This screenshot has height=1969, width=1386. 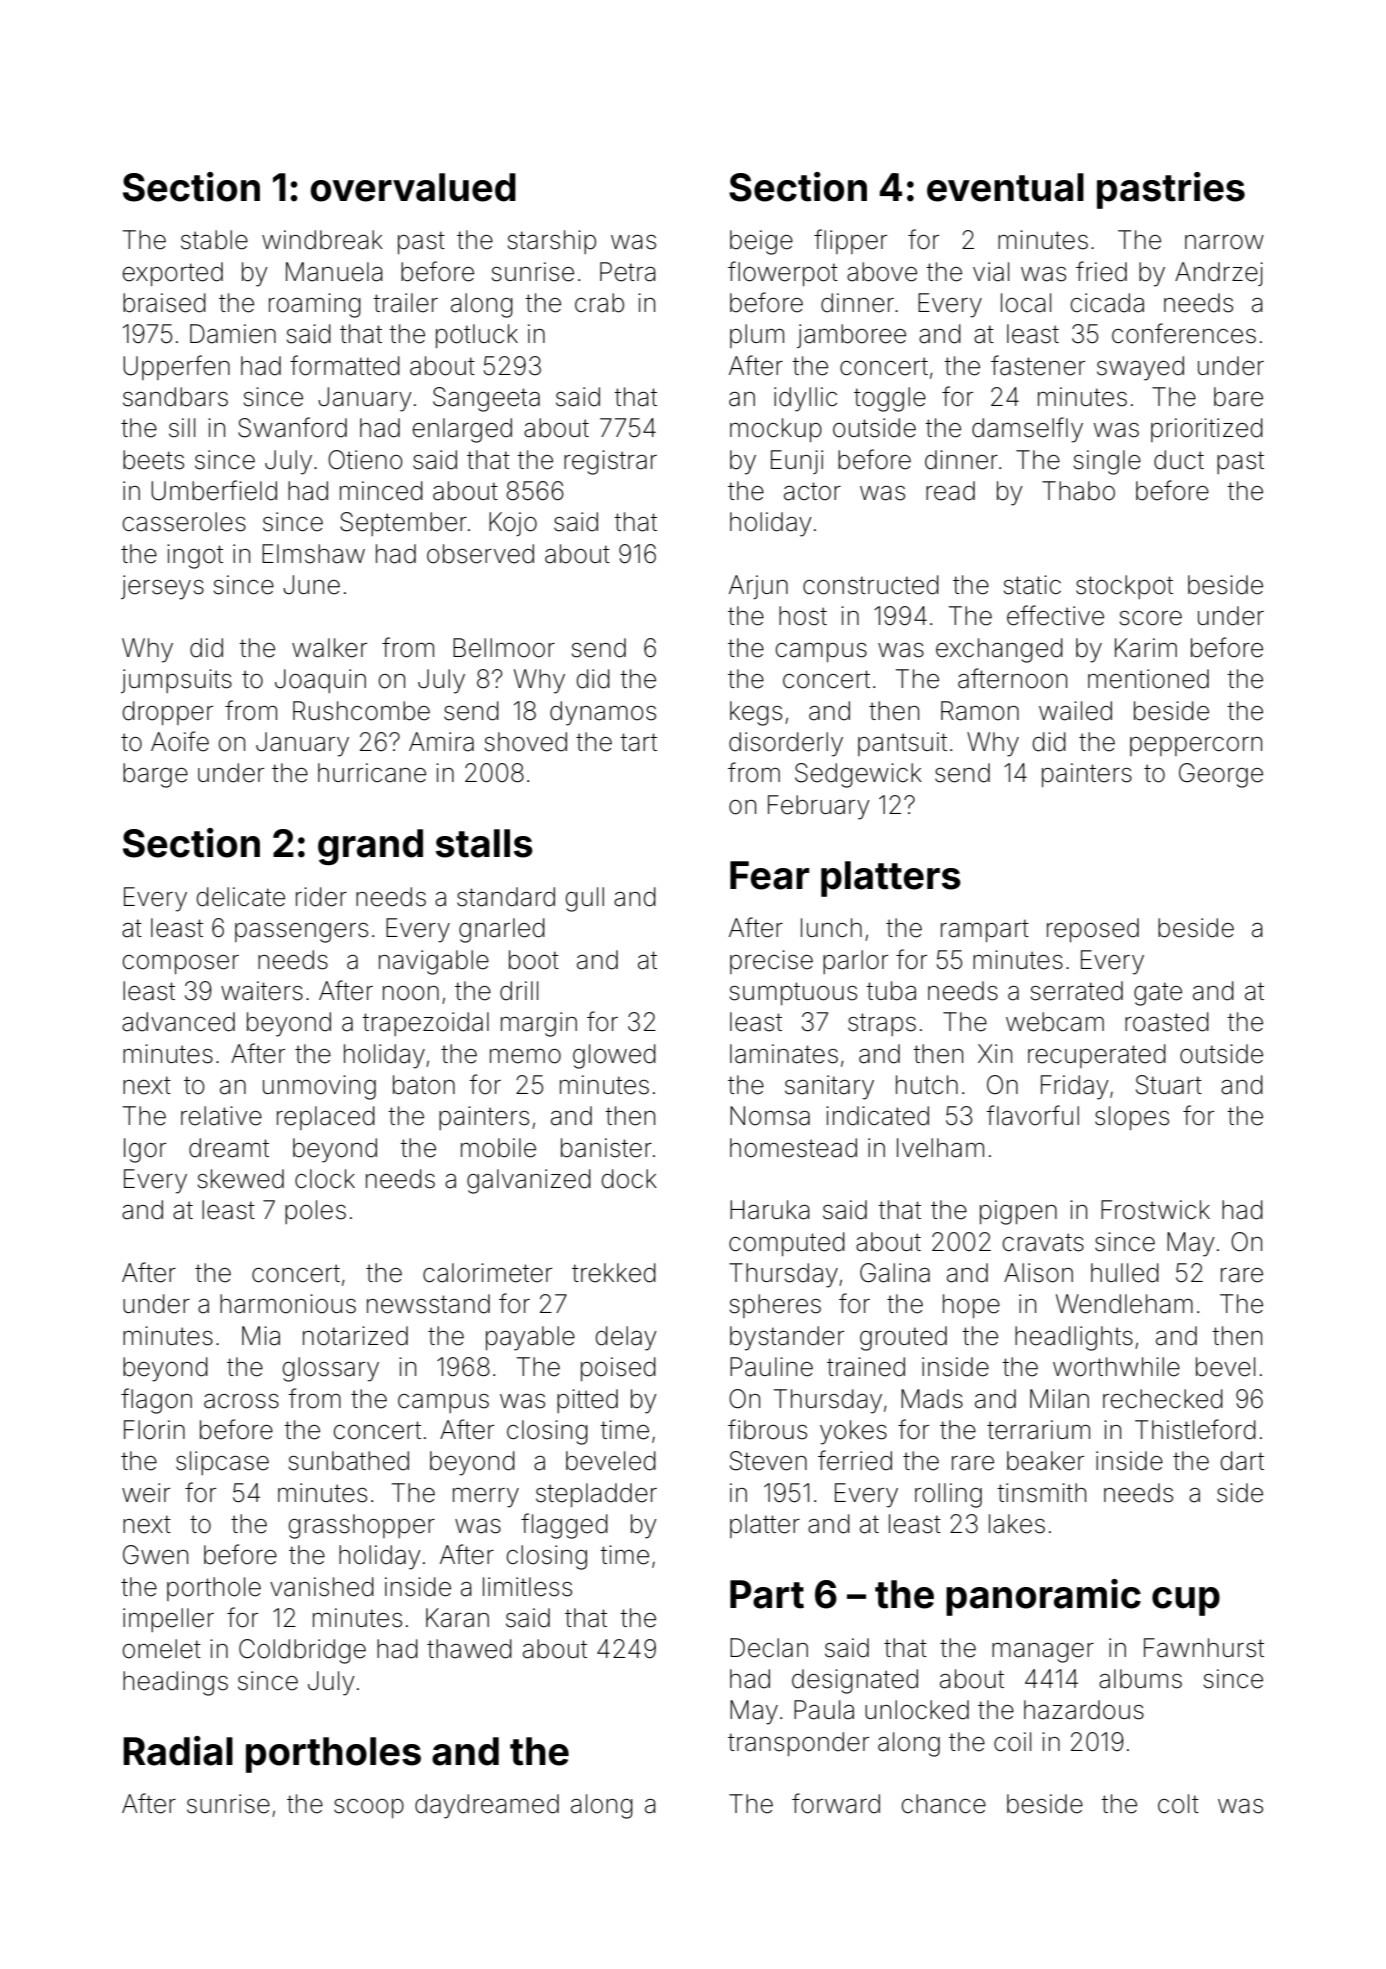 What do you see at coordinates (175, 1683) in the screenshot?
I see `headings` at bounding box center [175, 1683].
